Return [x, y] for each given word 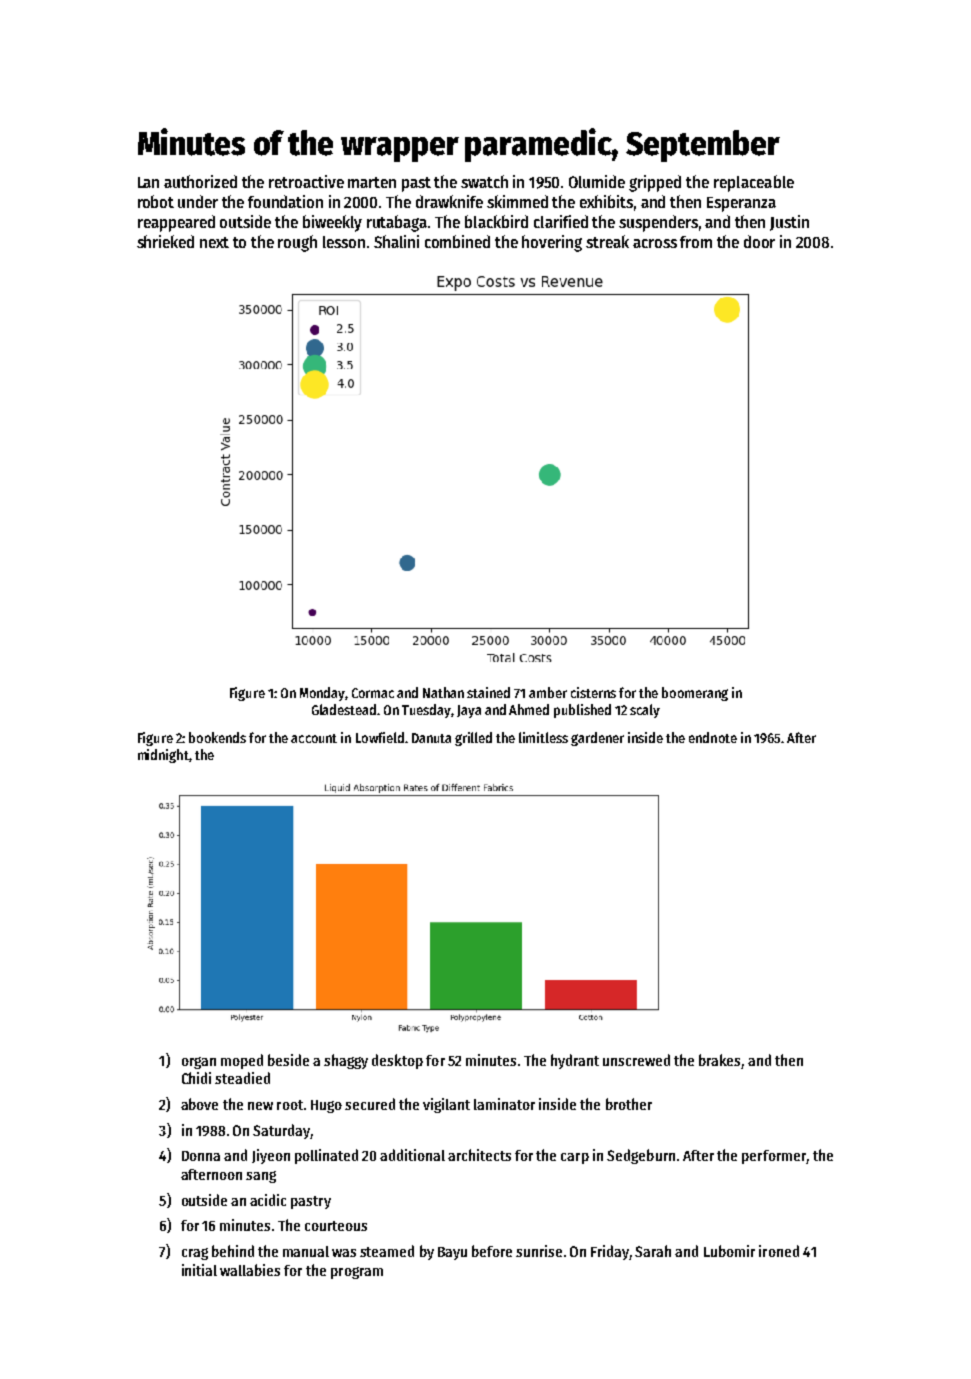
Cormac [373, 693]
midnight [163, 756]
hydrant [575, 1061]
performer [774, 1157]
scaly [645, 711]
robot [156, 201]
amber [548, 692]
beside [288, 1060]
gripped [655, 183]
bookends [217, 737]
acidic [268, 1200]
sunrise [539, 1251]
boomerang [695, 694]
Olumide [597, 181]
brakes [719, 1060]
